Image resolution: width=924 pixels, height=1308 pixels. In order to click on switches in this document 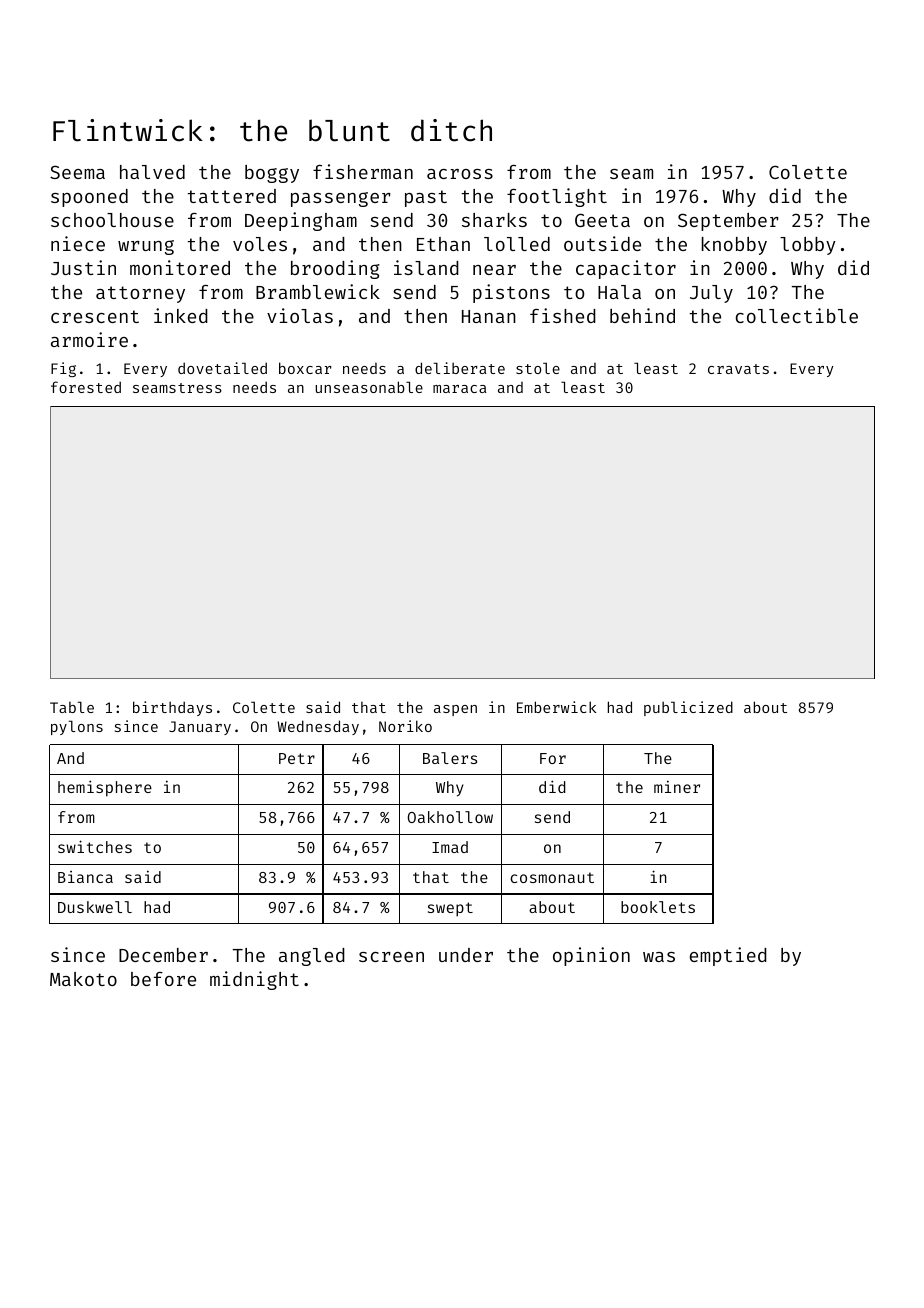, I will do `click(95, 846)`.
